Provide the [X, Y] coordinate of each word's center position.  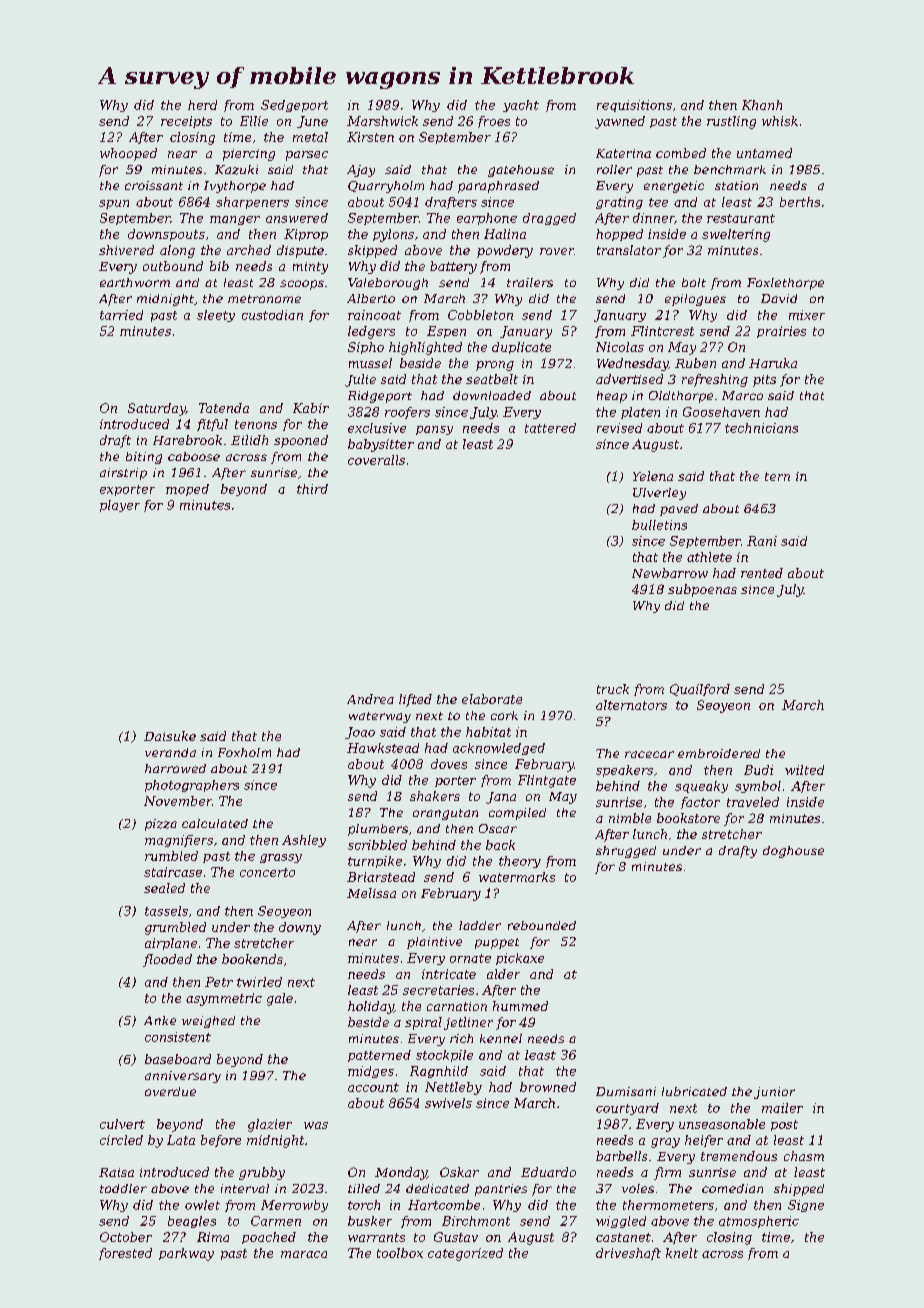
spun [114, 204]
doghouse [793, 852]
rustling [731, 122]
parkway [186, 1254]
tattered [550, 428]
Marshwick [382, 121]
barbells [621, 1156]
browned [548, 1087]
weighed [208, 1022]
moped [187, 490]
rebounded [542, 925]
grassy [281, 858]
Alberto [371, 298]
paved [679, 510]
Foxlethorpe [785, 284]
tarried [121, 315]
